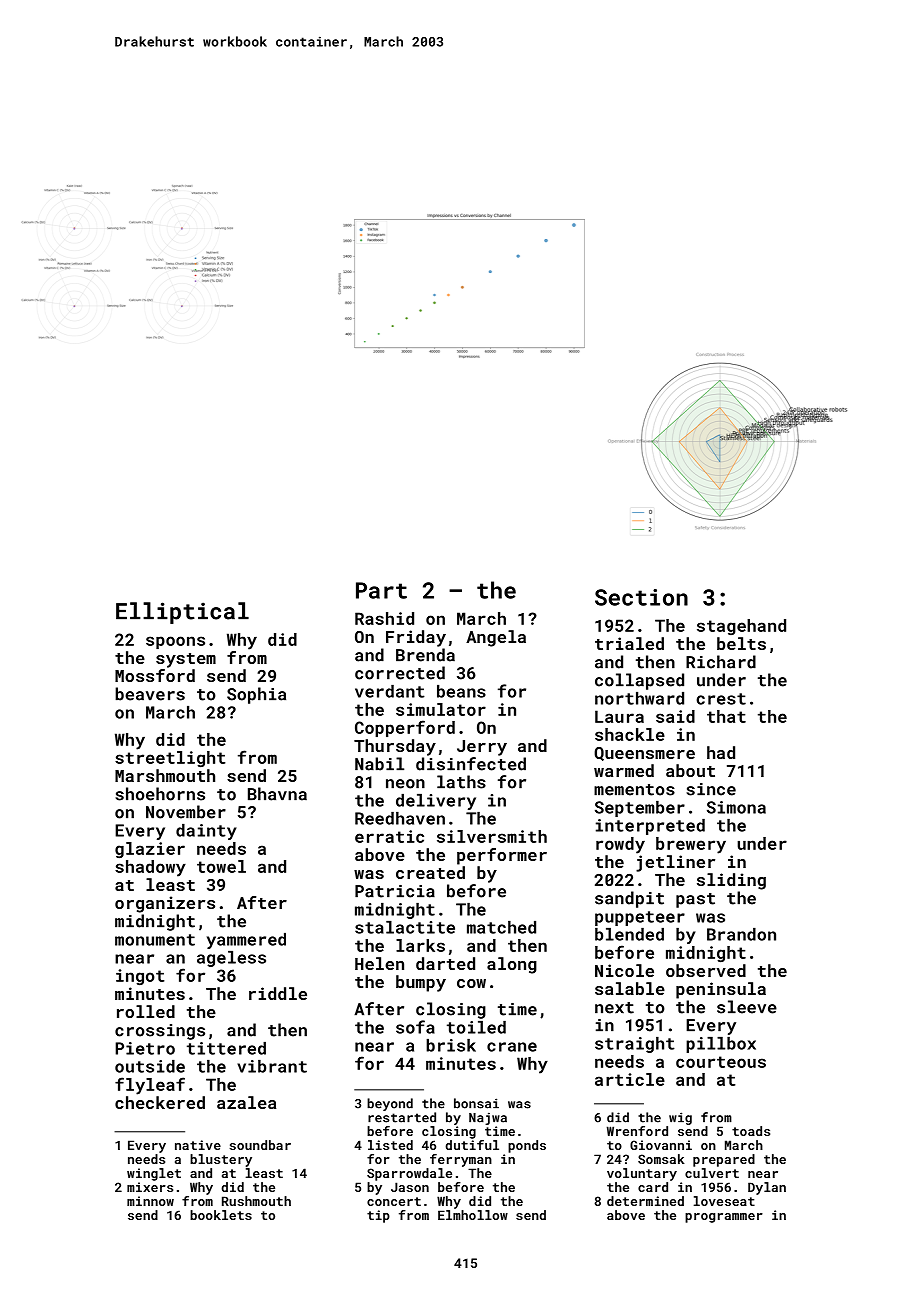 This page has height=1316, width=908. What do you see at coordinates (379, 963) in the page?
I see `Helen` at bounding box center [379, 963].
